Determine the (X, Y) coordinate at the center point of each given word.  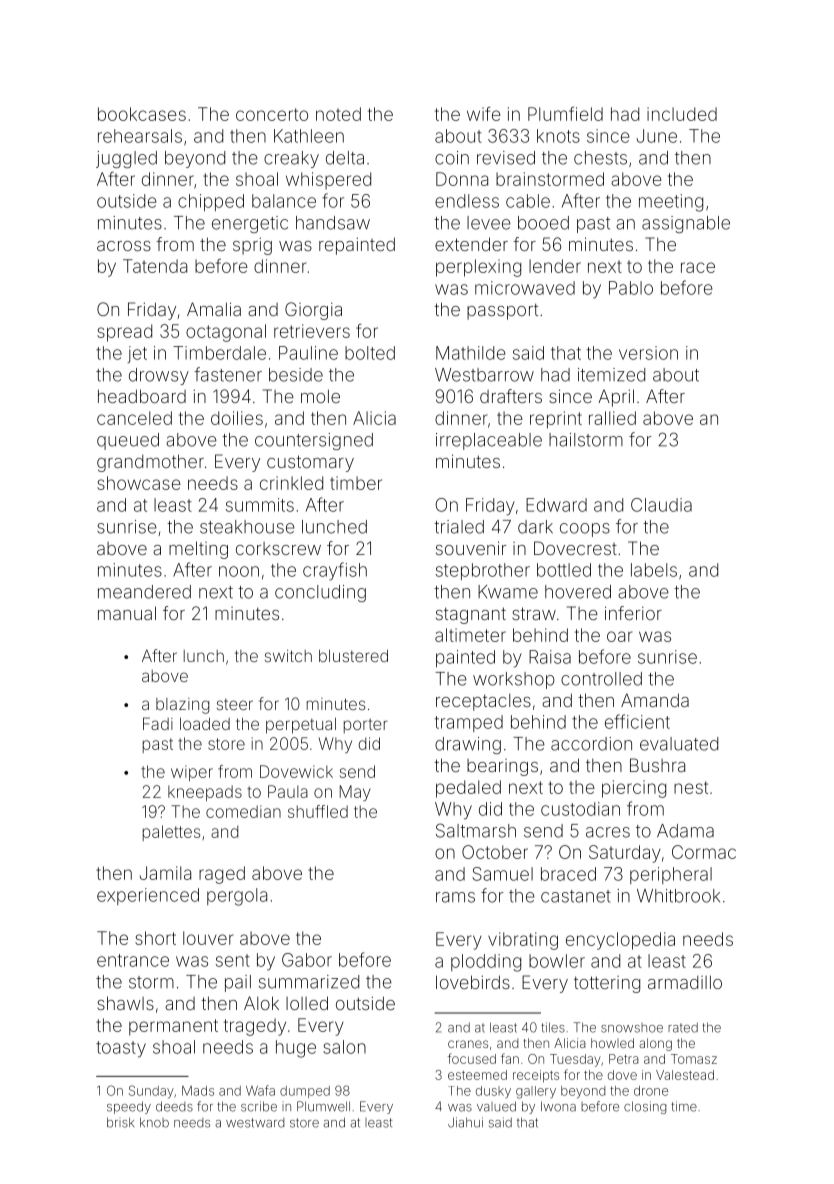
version (648, 353)
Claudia (661, 505)
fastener (228, 374)
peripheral (671, 875)
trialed (459, 527)
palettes (171, 833)
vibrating (523, 941)
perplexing (478, 268)
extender (471, 244)
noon (239, 571)
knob (154, 1122)
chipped (211, 202)
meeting (671, 203)
